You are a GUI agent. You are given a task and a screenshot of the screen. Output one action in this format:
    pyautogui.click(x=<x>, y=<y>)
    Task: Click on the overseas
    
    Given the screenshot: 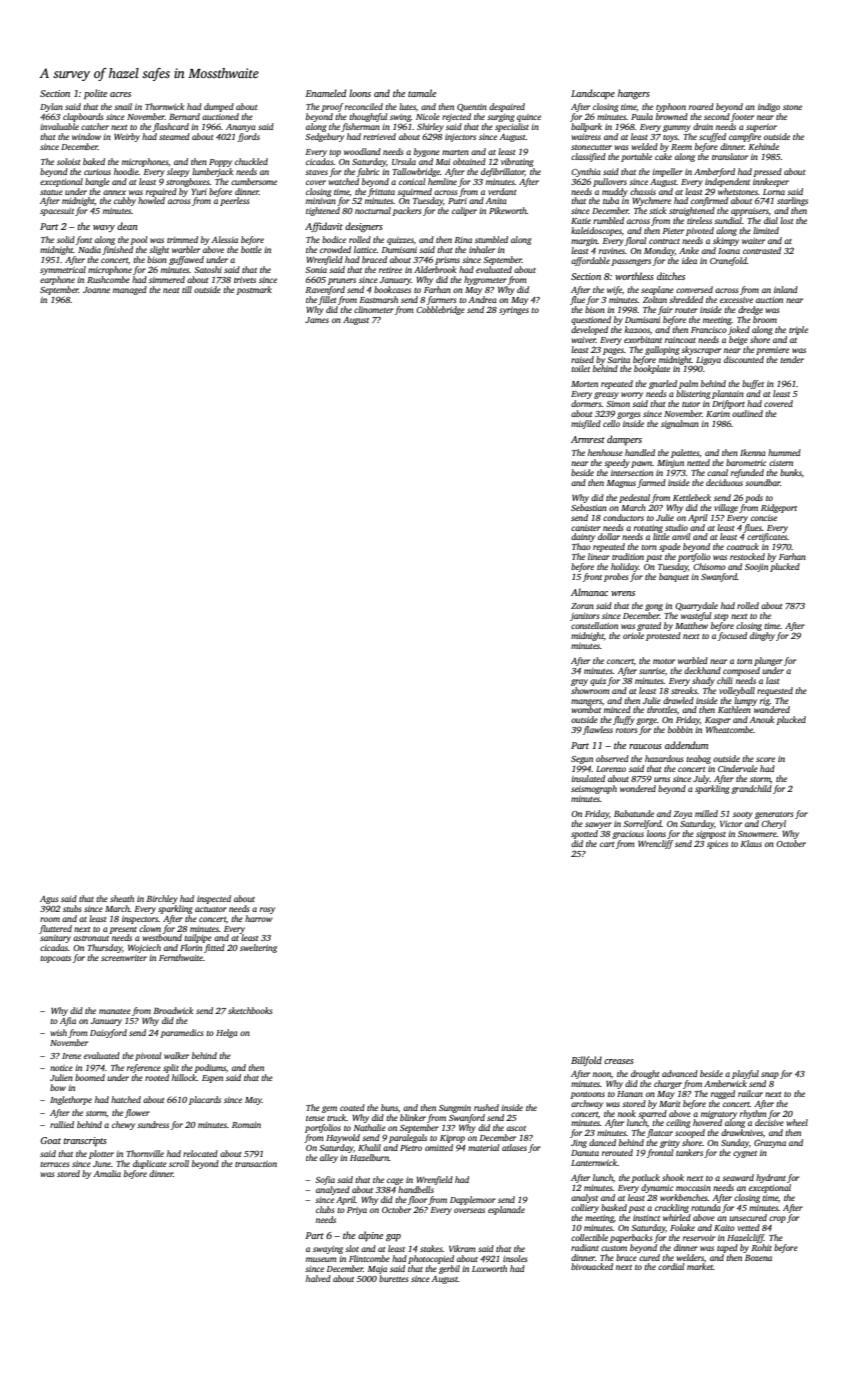 What is the action you would take?
    pyautogui.click(x=469, y=1210)
